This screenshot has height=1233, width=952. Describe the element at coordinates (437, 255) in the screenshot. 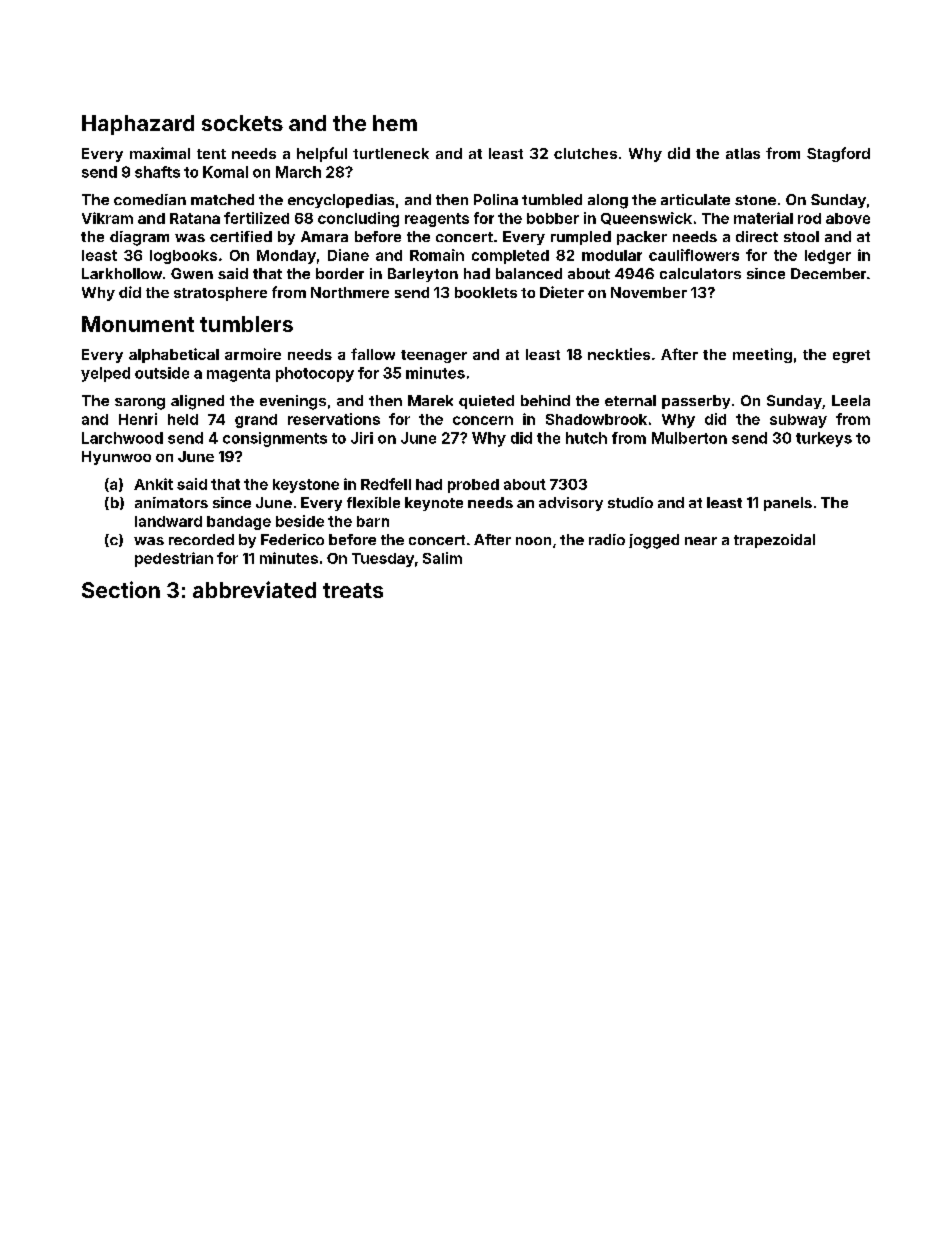

I see `Romain` at that location.
